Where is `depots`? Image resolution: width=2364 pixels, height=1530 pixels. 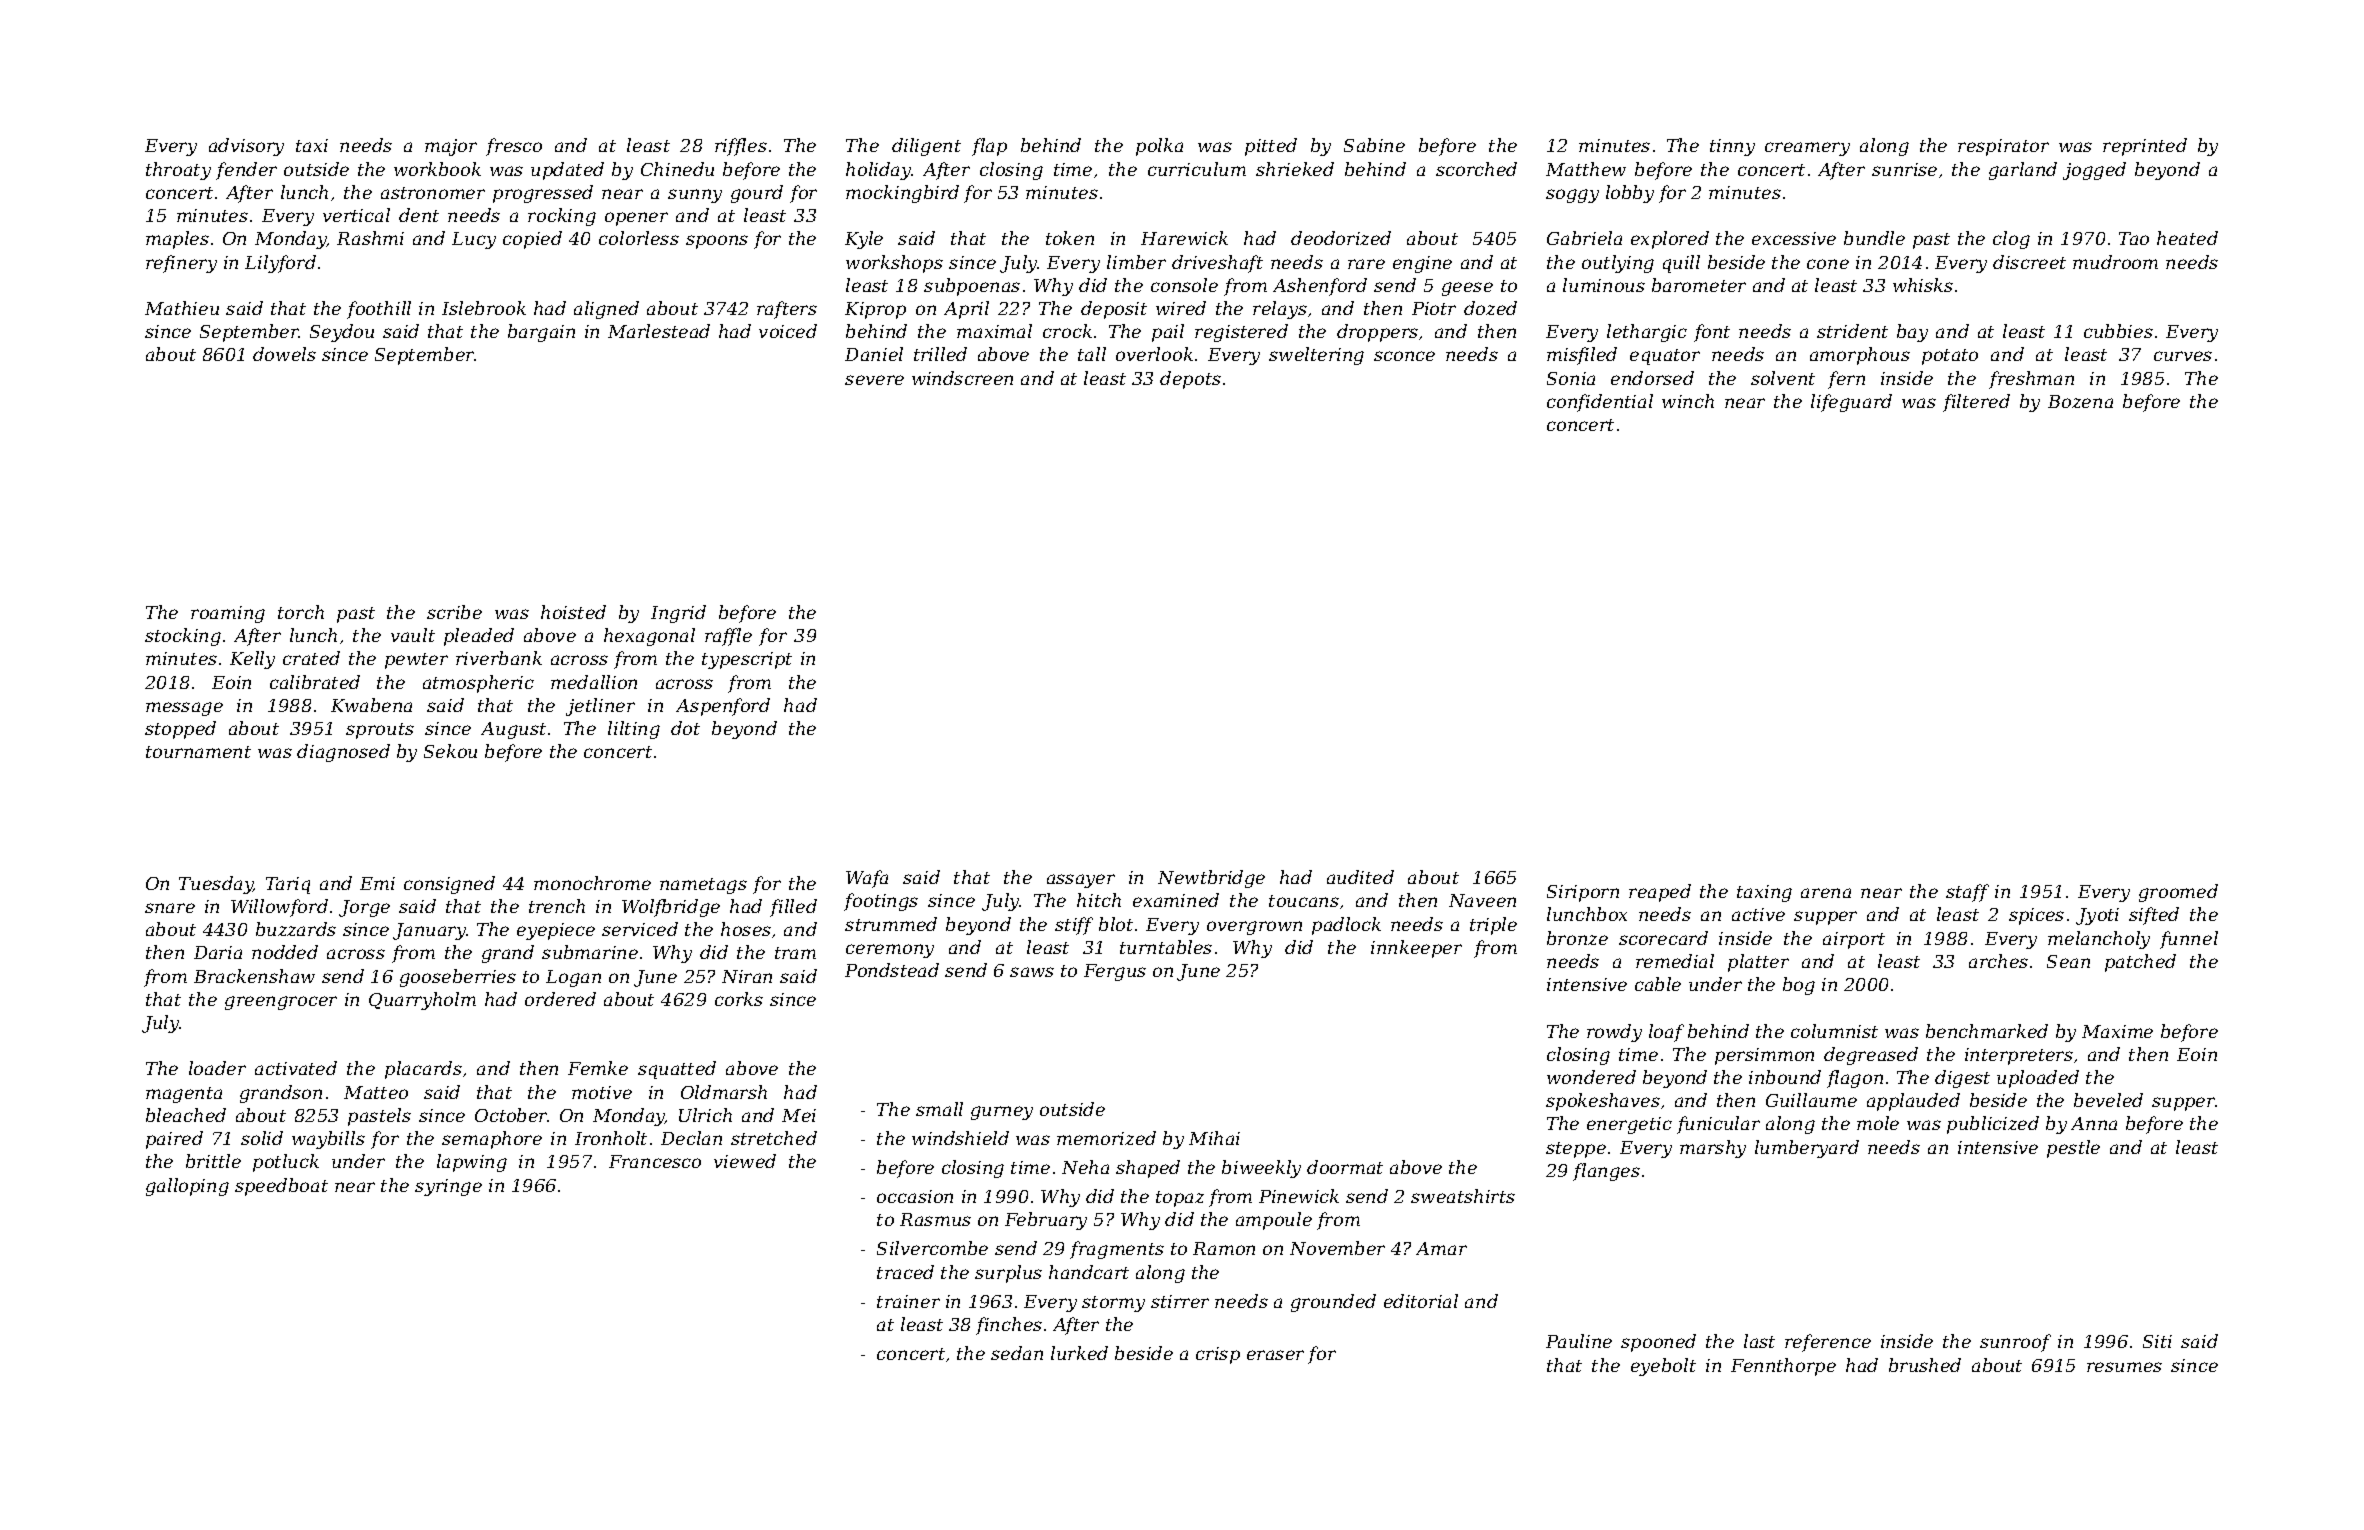
depots is located at coordinates (1190, 380).
